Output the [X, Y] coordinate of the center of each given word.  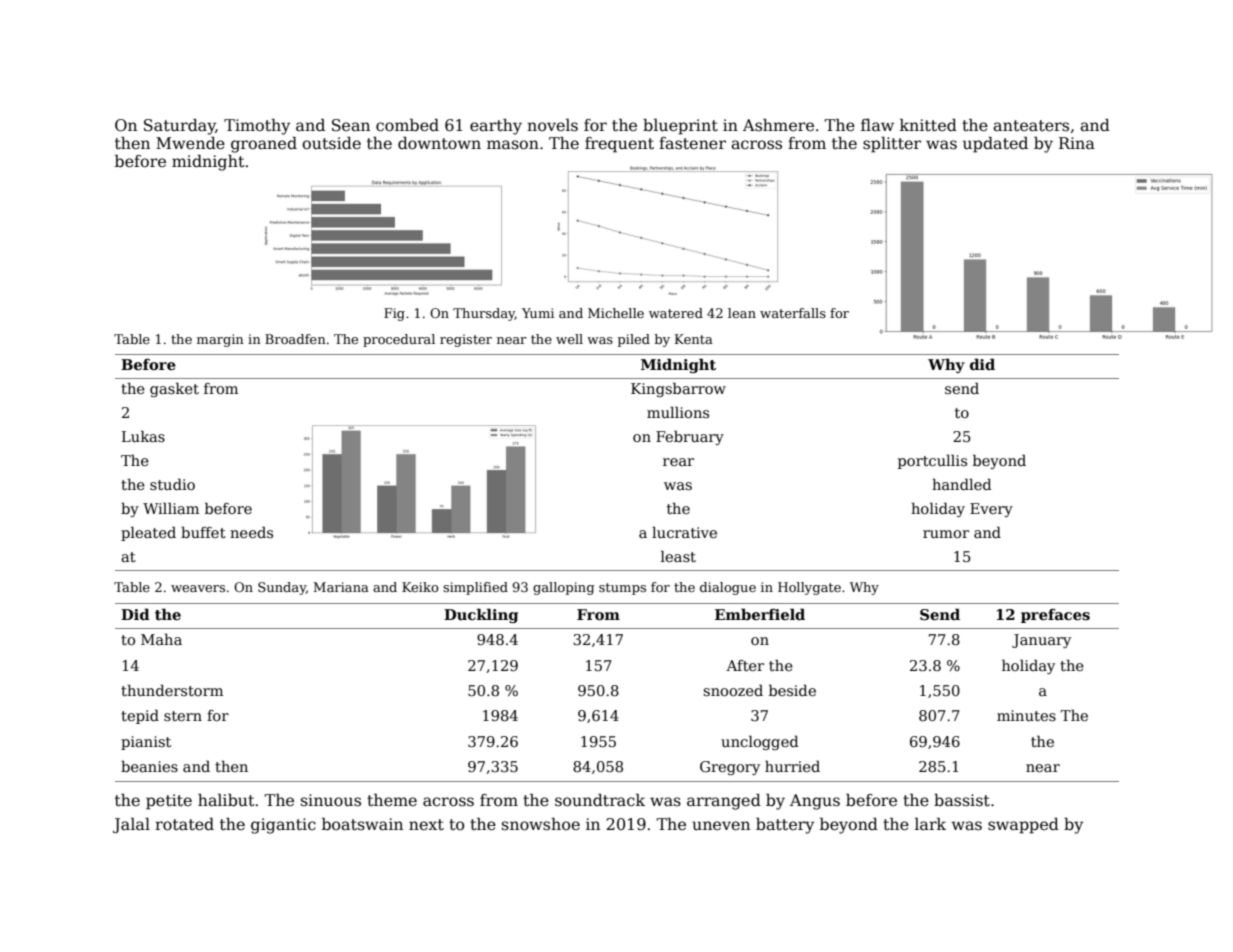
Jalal [131, 825]
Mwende [190, 143]
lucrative [684, 532]
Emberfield [760, 614]
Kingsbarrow [678, 389]
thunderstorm [172, 690]
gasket [174, 389]
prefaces [1055, 616]
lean [742, 313]
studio [172, 484]
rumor [946, 534]
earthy [496, 127]
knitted [928, 125]
